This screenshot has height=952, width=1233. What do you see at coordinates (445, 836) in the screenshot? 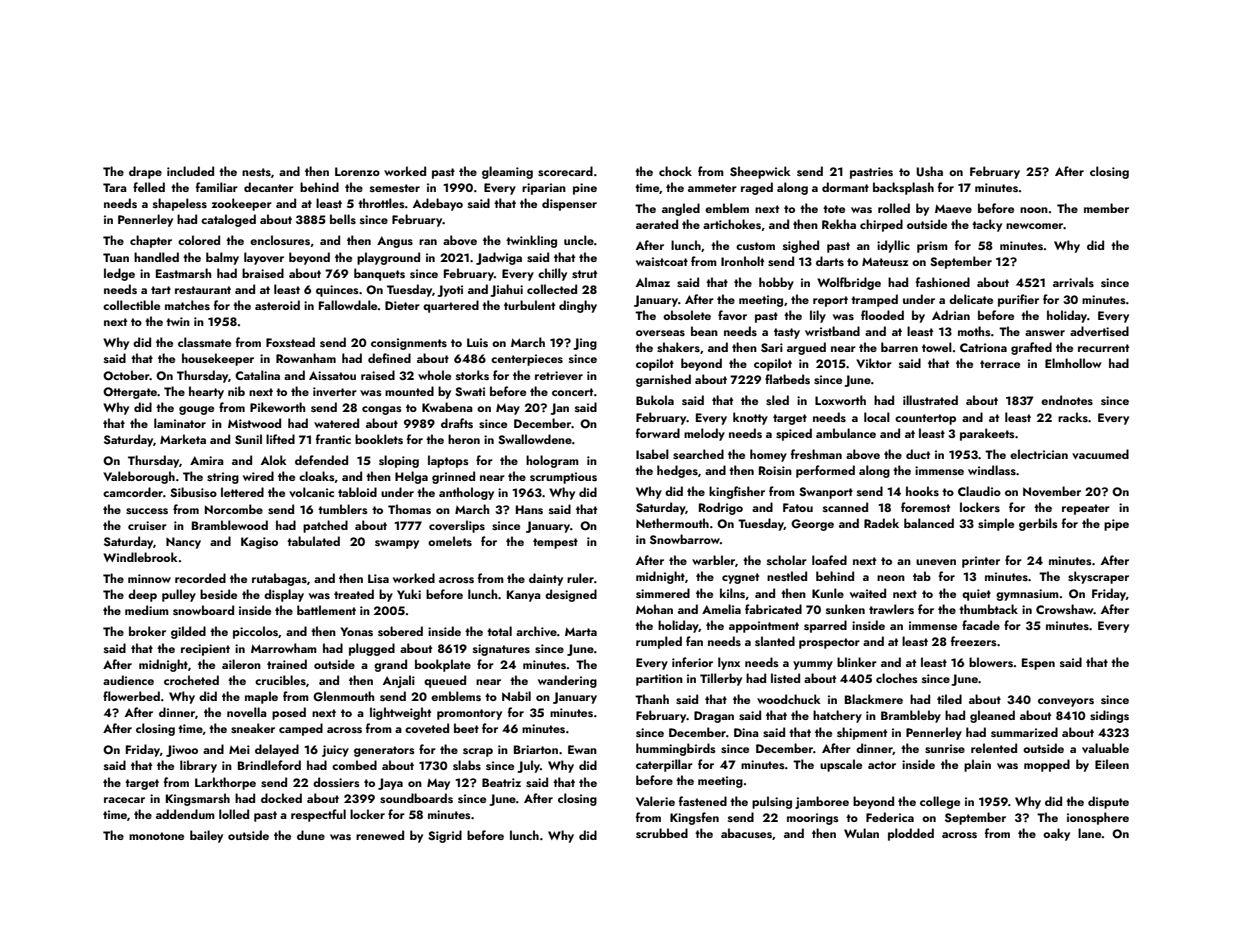
I see `Sigrid` at bounding box center [445, 836].
